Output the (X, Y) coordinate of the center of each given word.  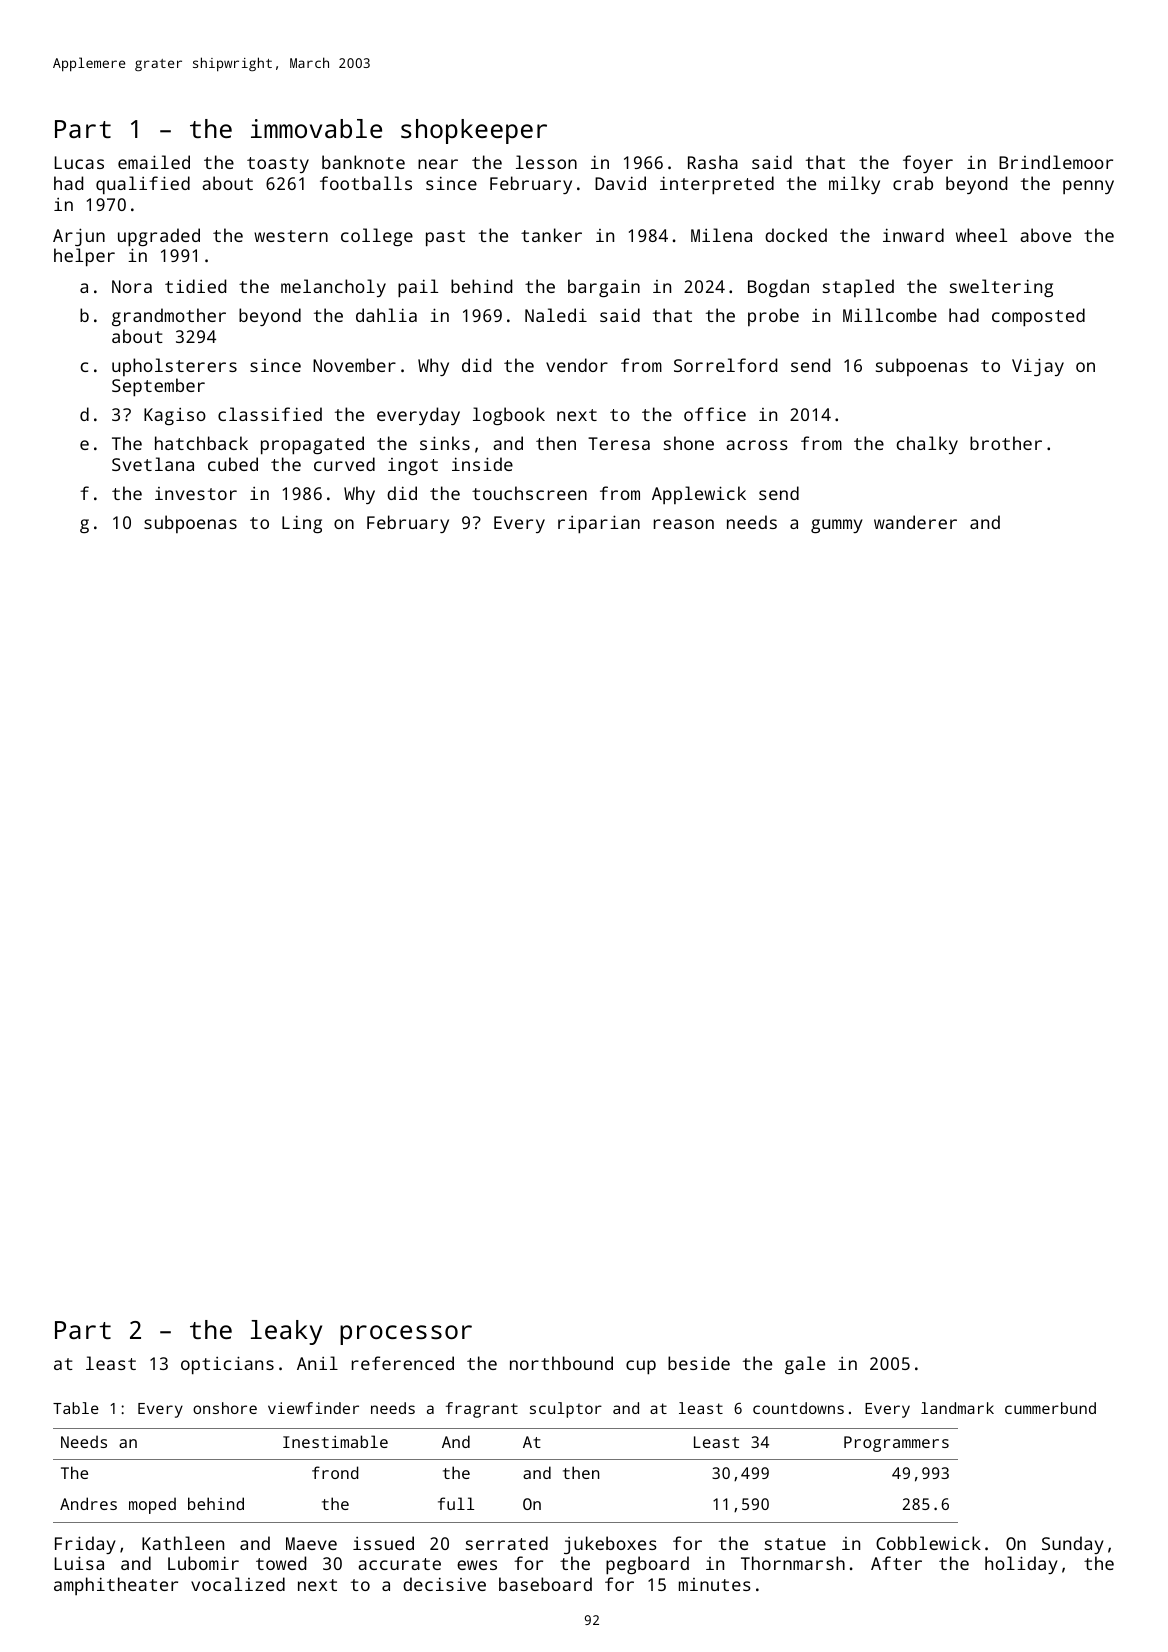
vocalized (238, 1584)
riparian (599, 524)
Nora (132, 286)
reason (684, 524)
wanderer (915, 522)
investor (196, 493)
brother (1006, 443)
